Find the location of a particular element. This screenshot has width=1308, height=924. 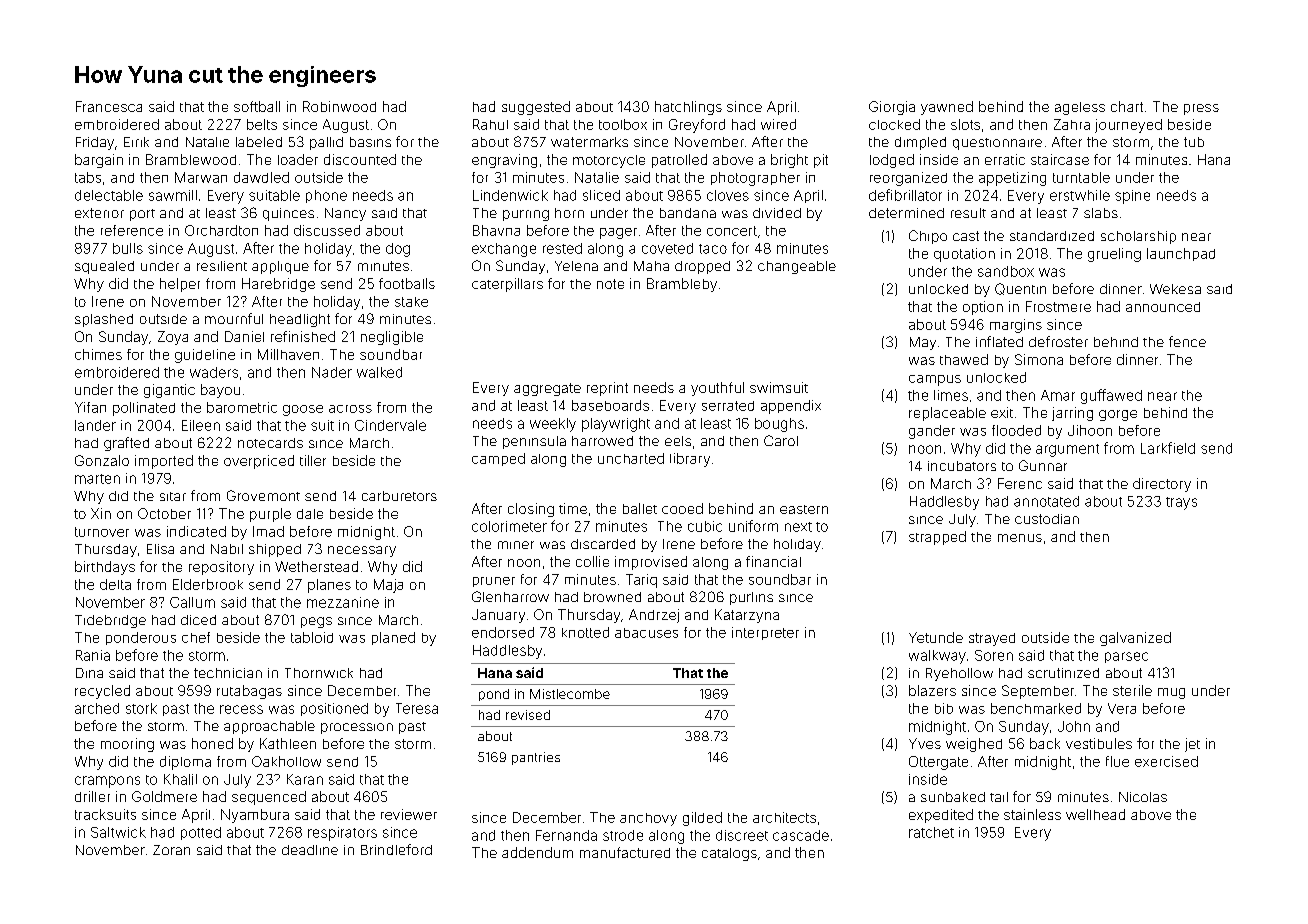

Maha is located at coordinates (651, 266).
